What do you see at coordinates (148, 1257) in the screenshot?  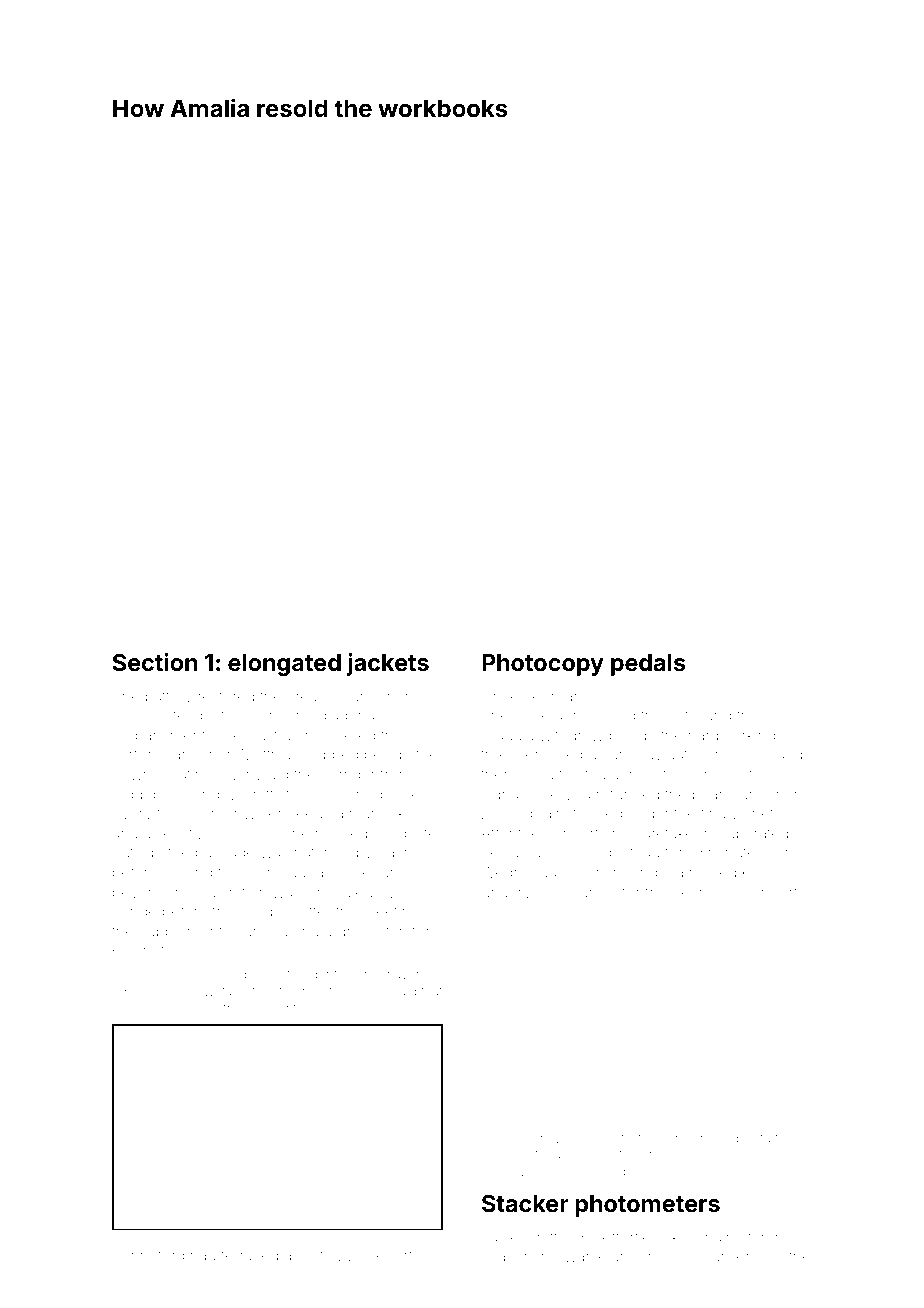 I see `Pennyford` at bounding box center [148, 1257].
